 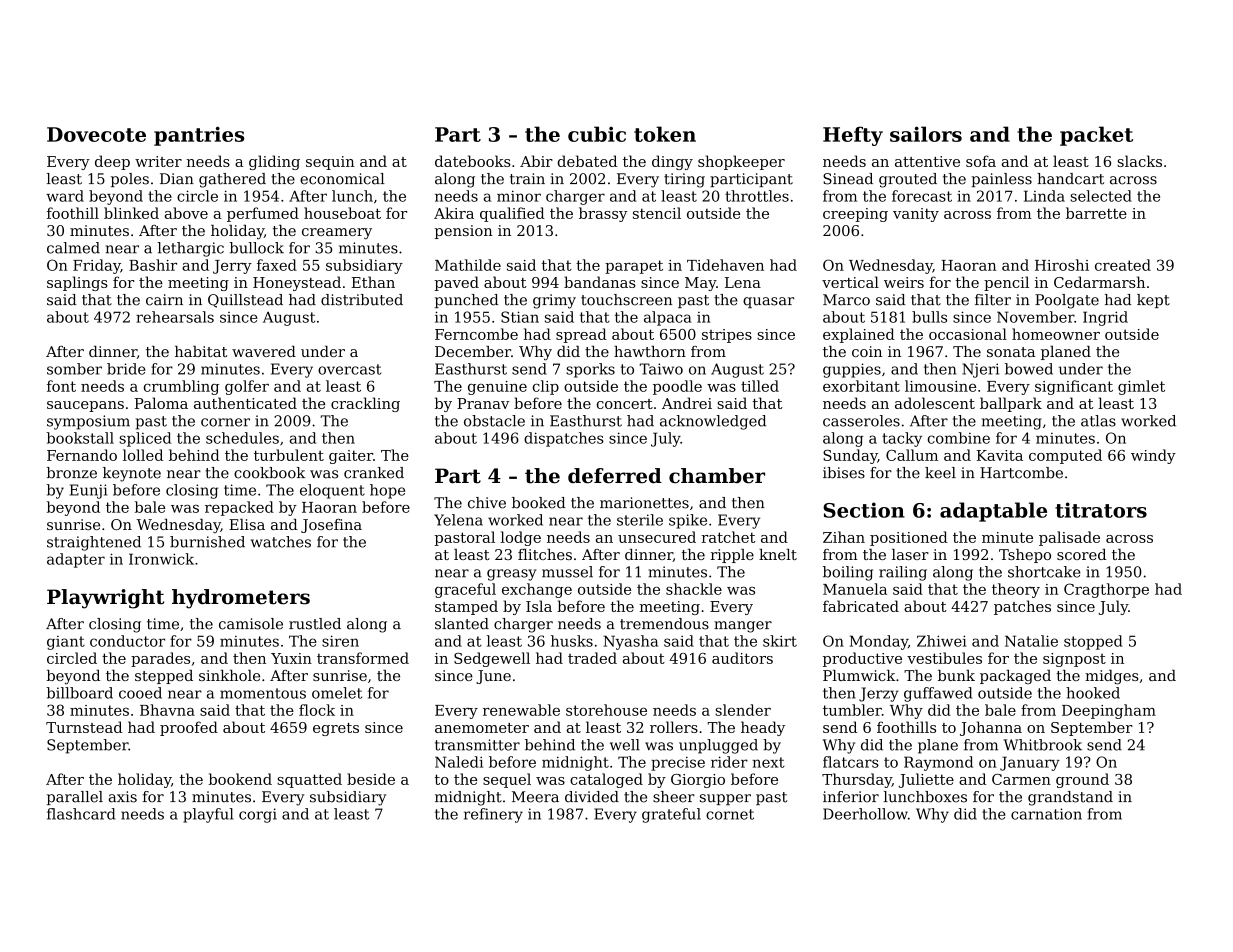 I want to click on midges, so click(x=1112, y=677).
